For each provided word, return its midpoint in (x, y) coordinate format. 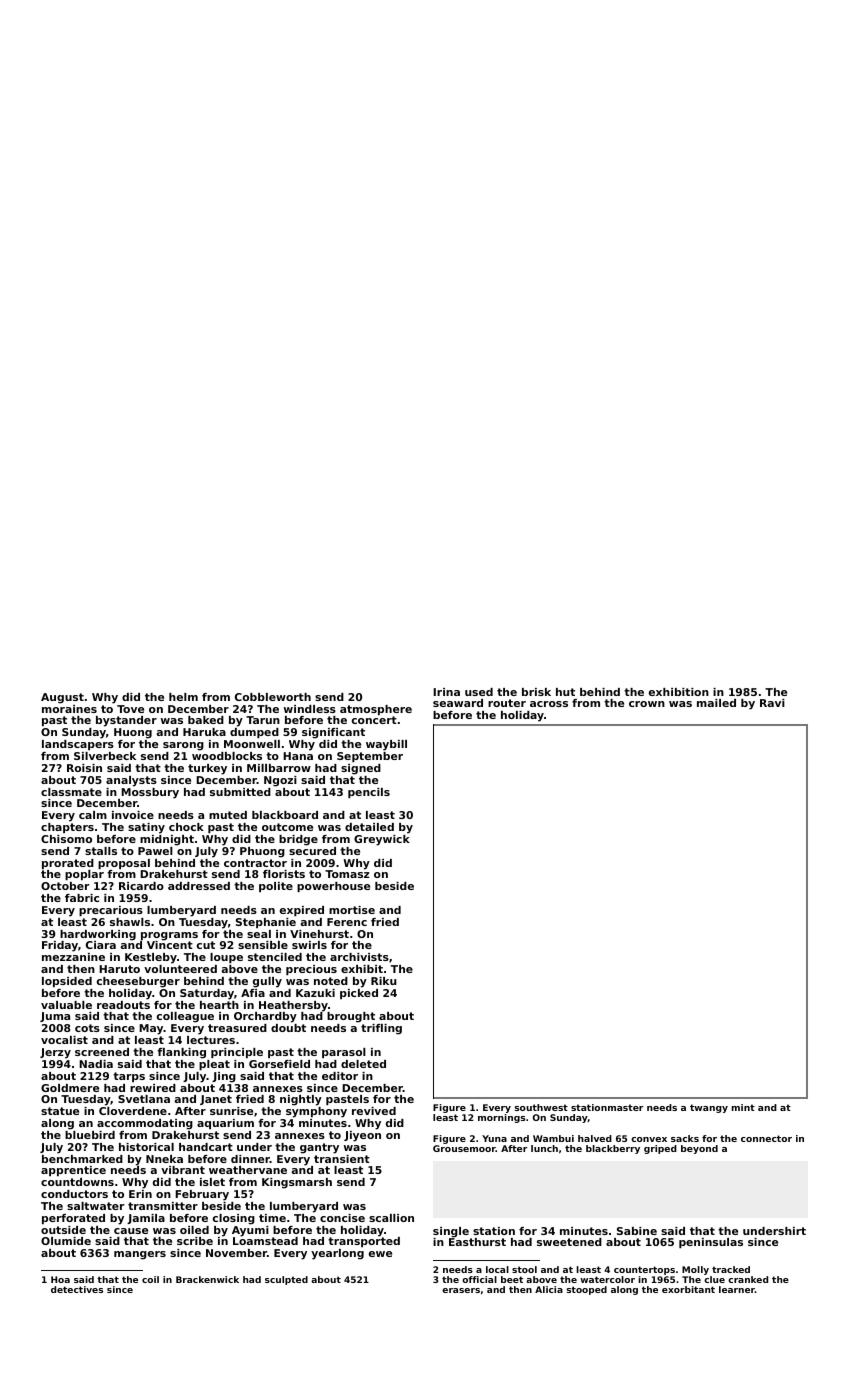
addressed (199, 886)
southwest (541, 1107)
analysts (131, 781)
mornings (501, 1118)
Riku (384, 981)
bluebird (90, 1135)
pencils (369, 793)
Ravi (772, 703)
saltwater (96, 1206)
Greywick (382, 840)
